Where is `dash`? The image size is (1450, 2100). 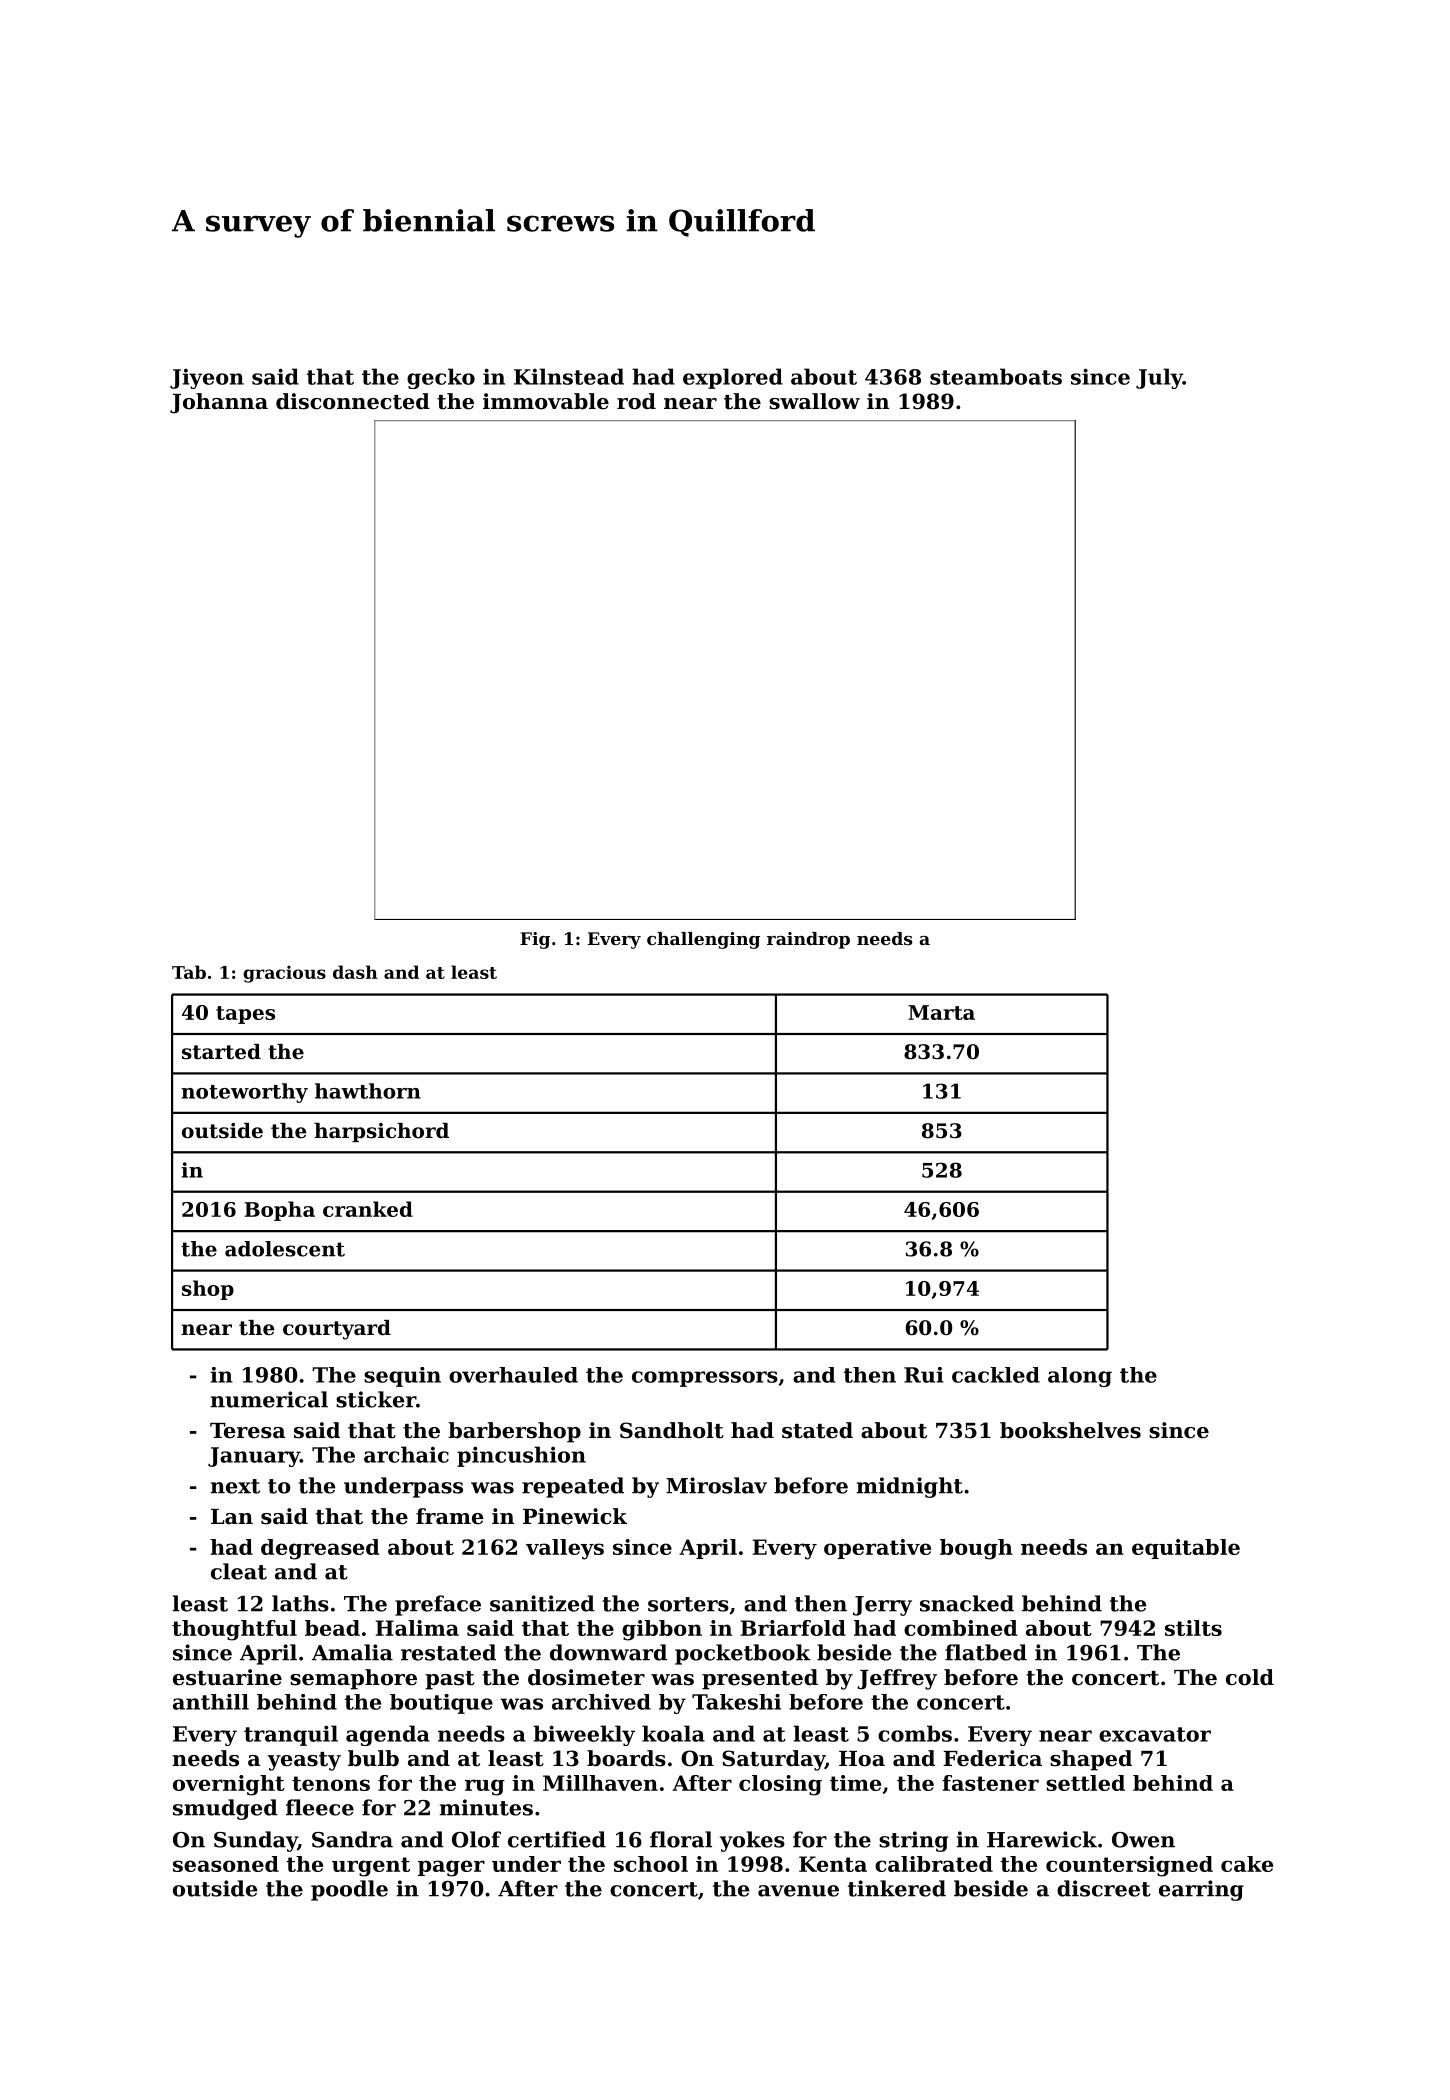 dash is located at coordinates (355, 972).
